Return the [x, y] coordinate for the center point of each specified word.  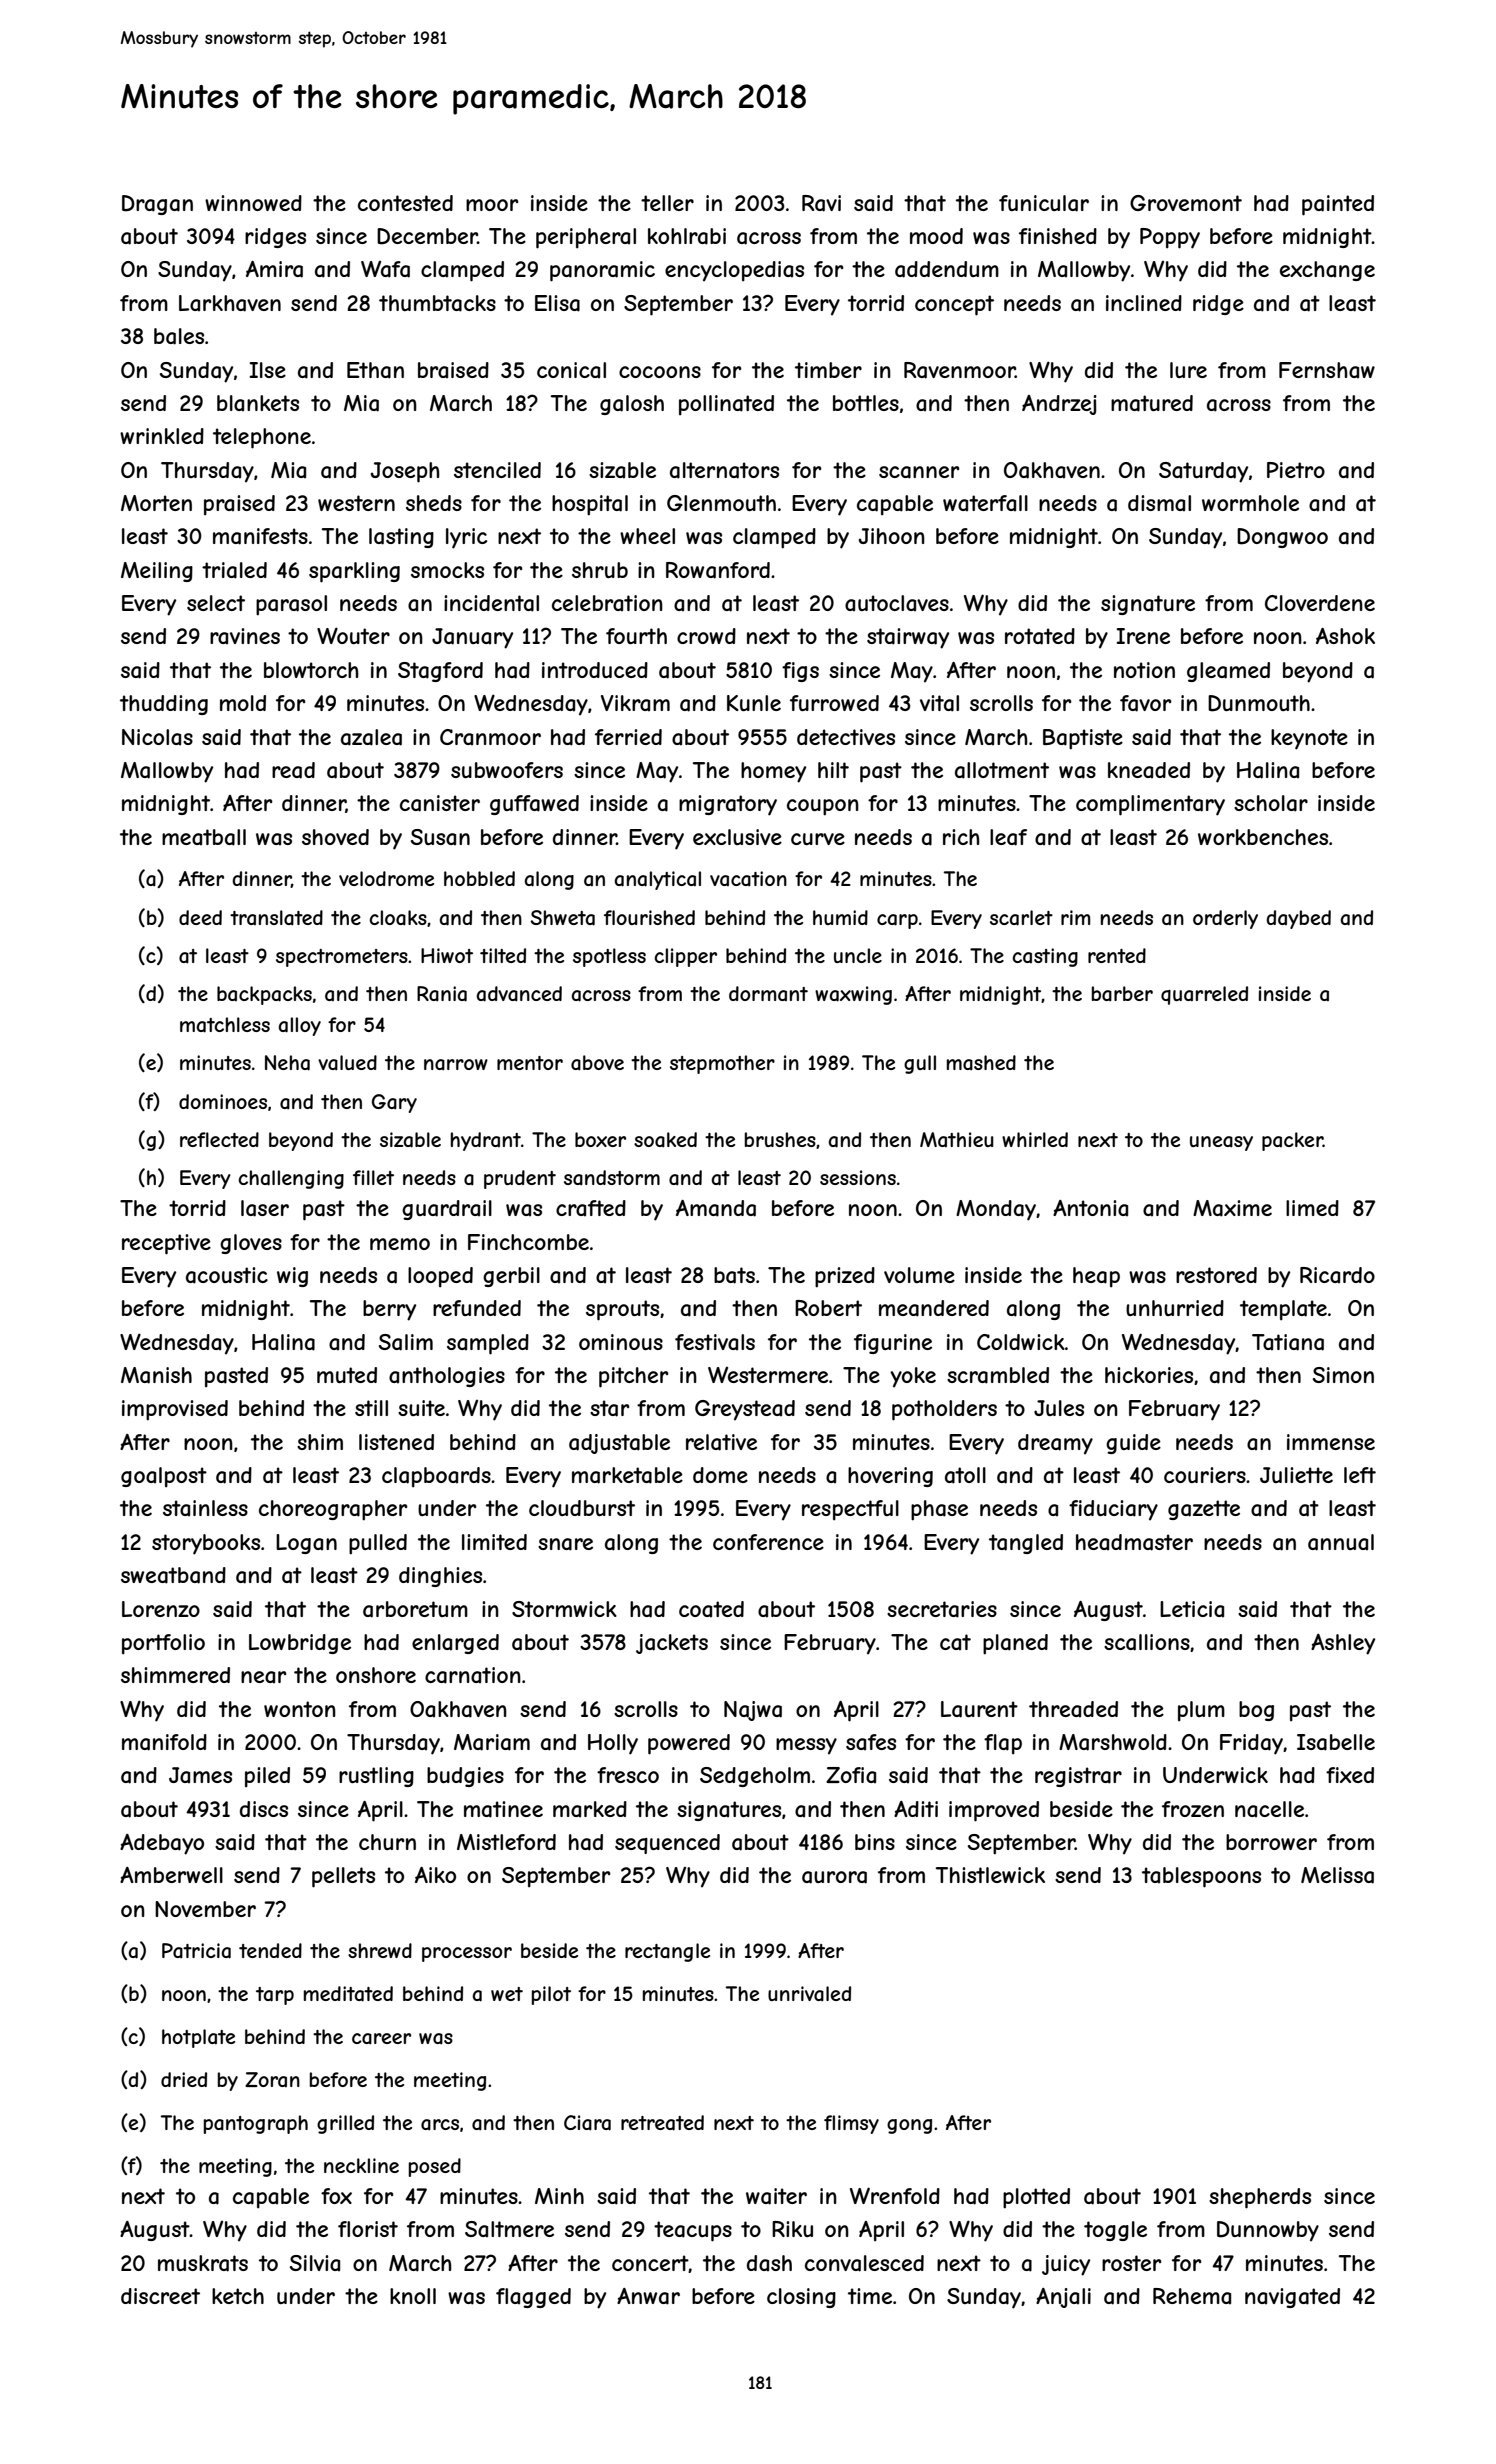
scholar [1271, 803]
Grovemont [1186, 203]
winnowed [253, 203]
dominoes [223, 1101]
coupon [823, 807]
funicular [1044, 203]
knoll [413, 2296]
